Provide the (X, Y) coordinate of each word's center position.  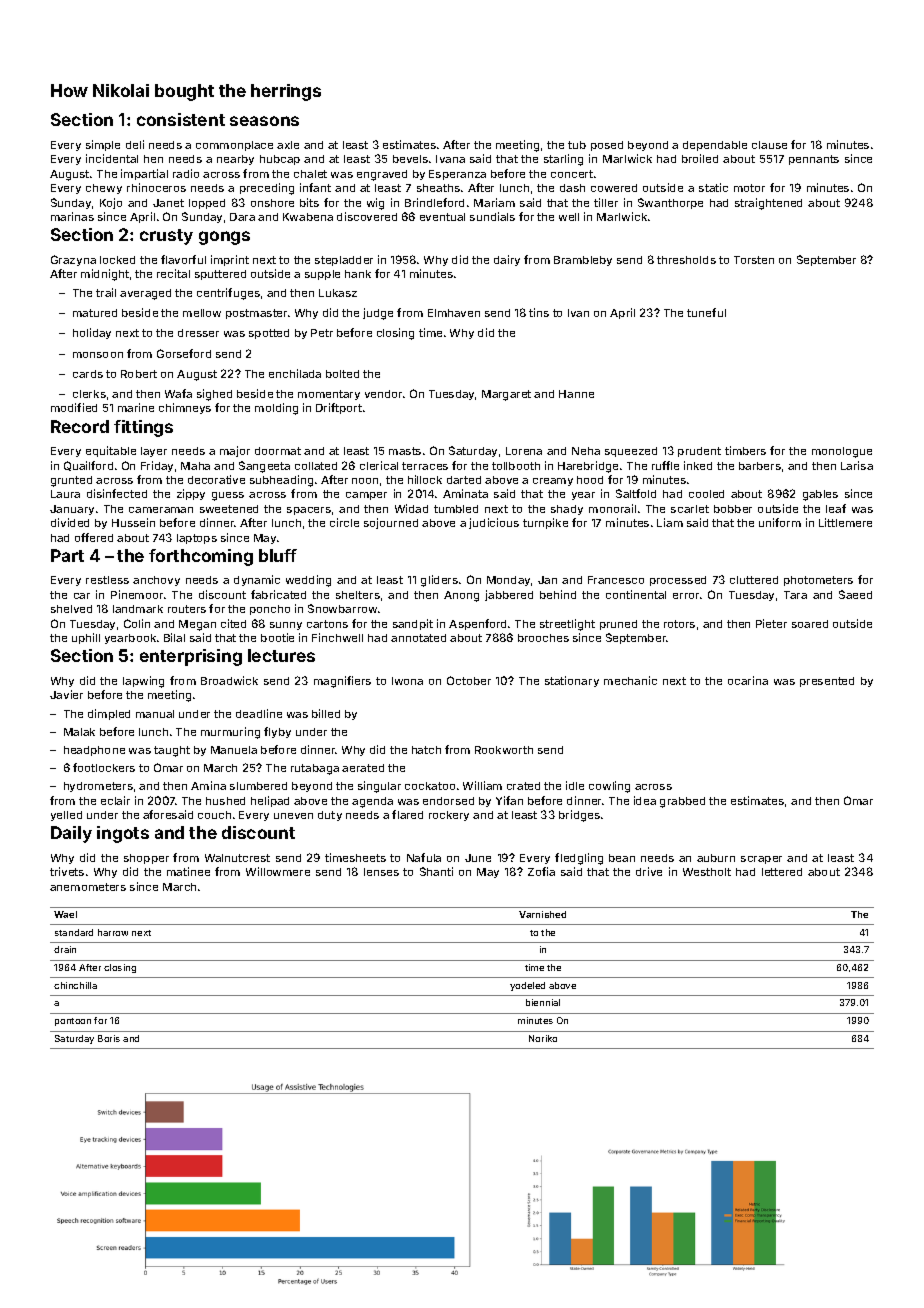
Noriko (543, 1038)
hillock (425, 479)
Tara (795, 595)
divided (70, 522)
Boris (109, 1038)
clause (769, 145)
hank (358, 274)
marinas (72, 216)
